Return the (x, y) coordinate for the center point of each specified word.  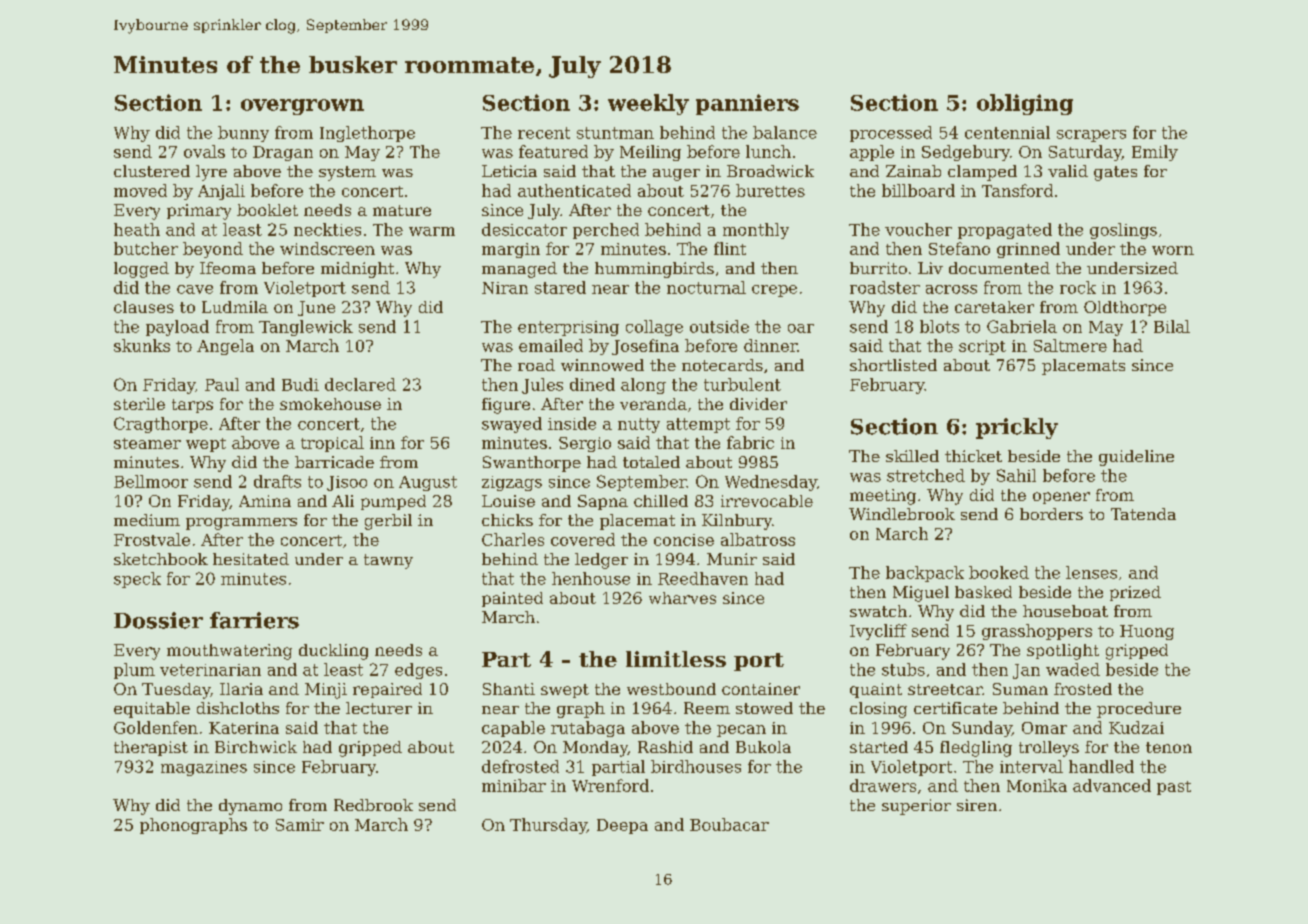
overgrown (302, 107)
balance (785, 132)
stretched (926, 475)
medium (147, 520)
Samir (300, 825)
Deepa (622, 826)
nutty (639, 425)
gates (1115, 173)
